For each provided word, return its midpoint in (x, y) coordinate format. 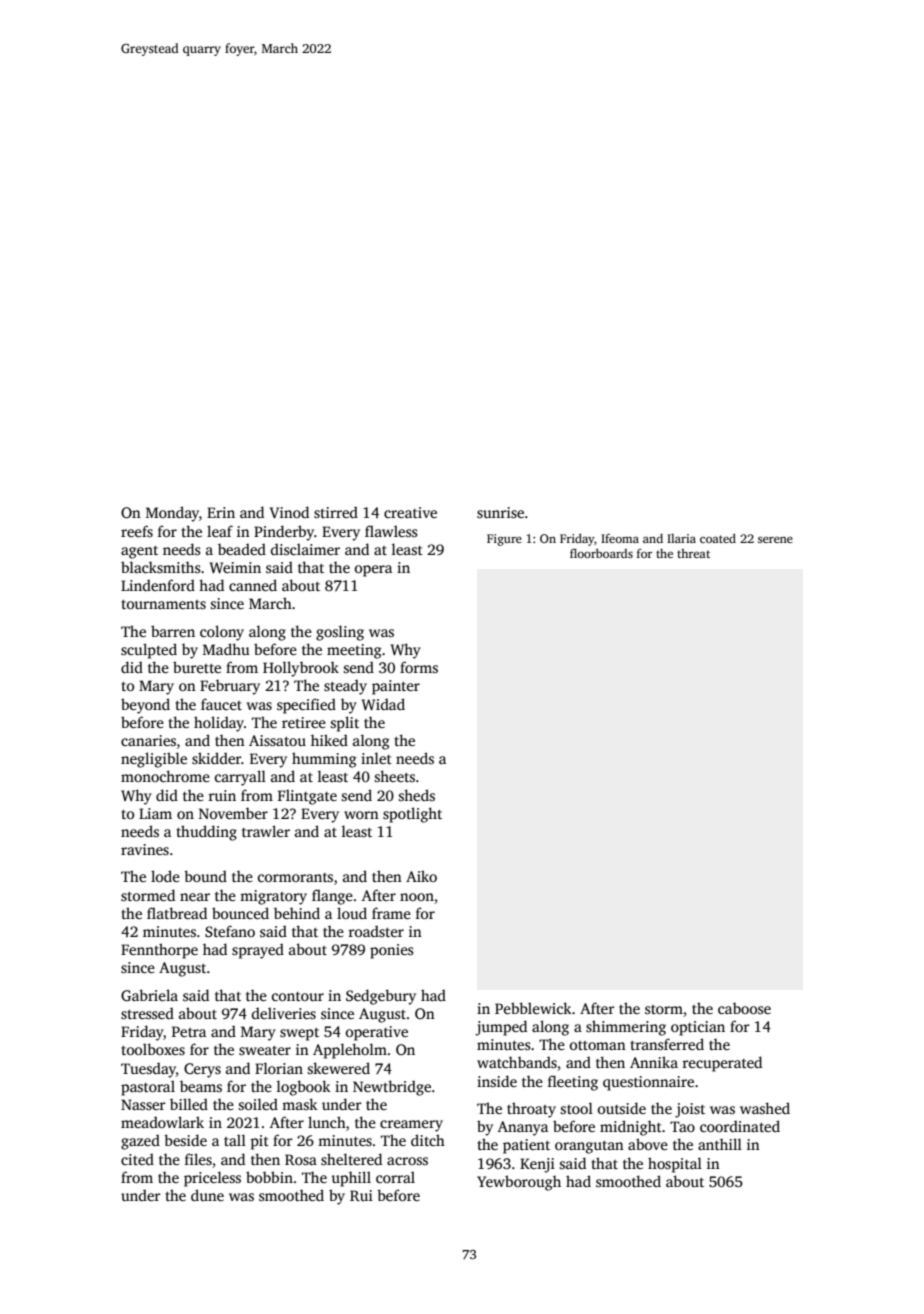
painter (396, 687)
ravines (145, 849)
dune (207, 1195)
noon (417, 897)
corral (395, 1177)
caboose (744, 1008)
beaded (242, 549)
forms (419, 667)
